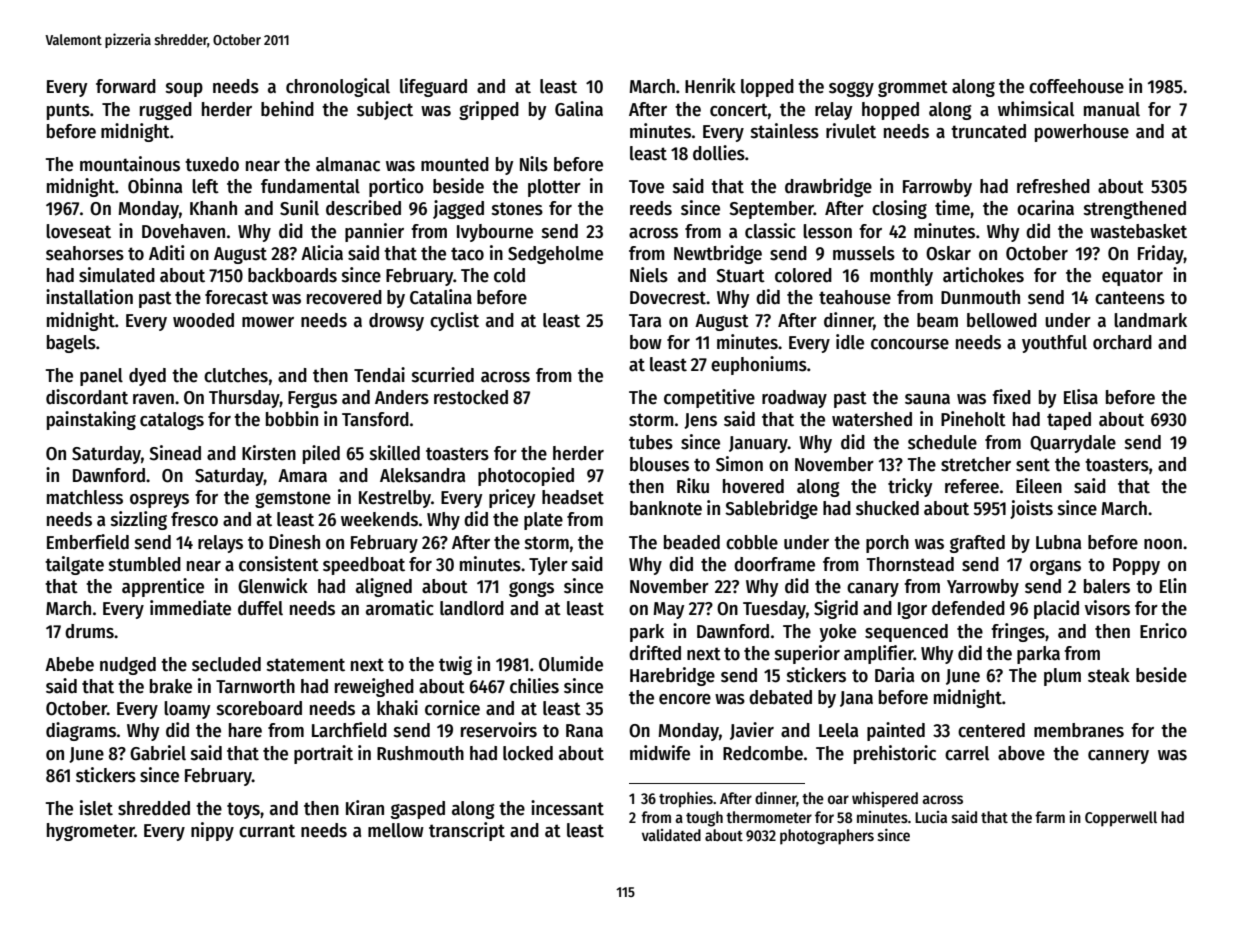 The width and height of the page is (1233, 952). What do you see at coordinates (910, 344) in the page?
I see `concourse` at bounding box center [910, 344].
